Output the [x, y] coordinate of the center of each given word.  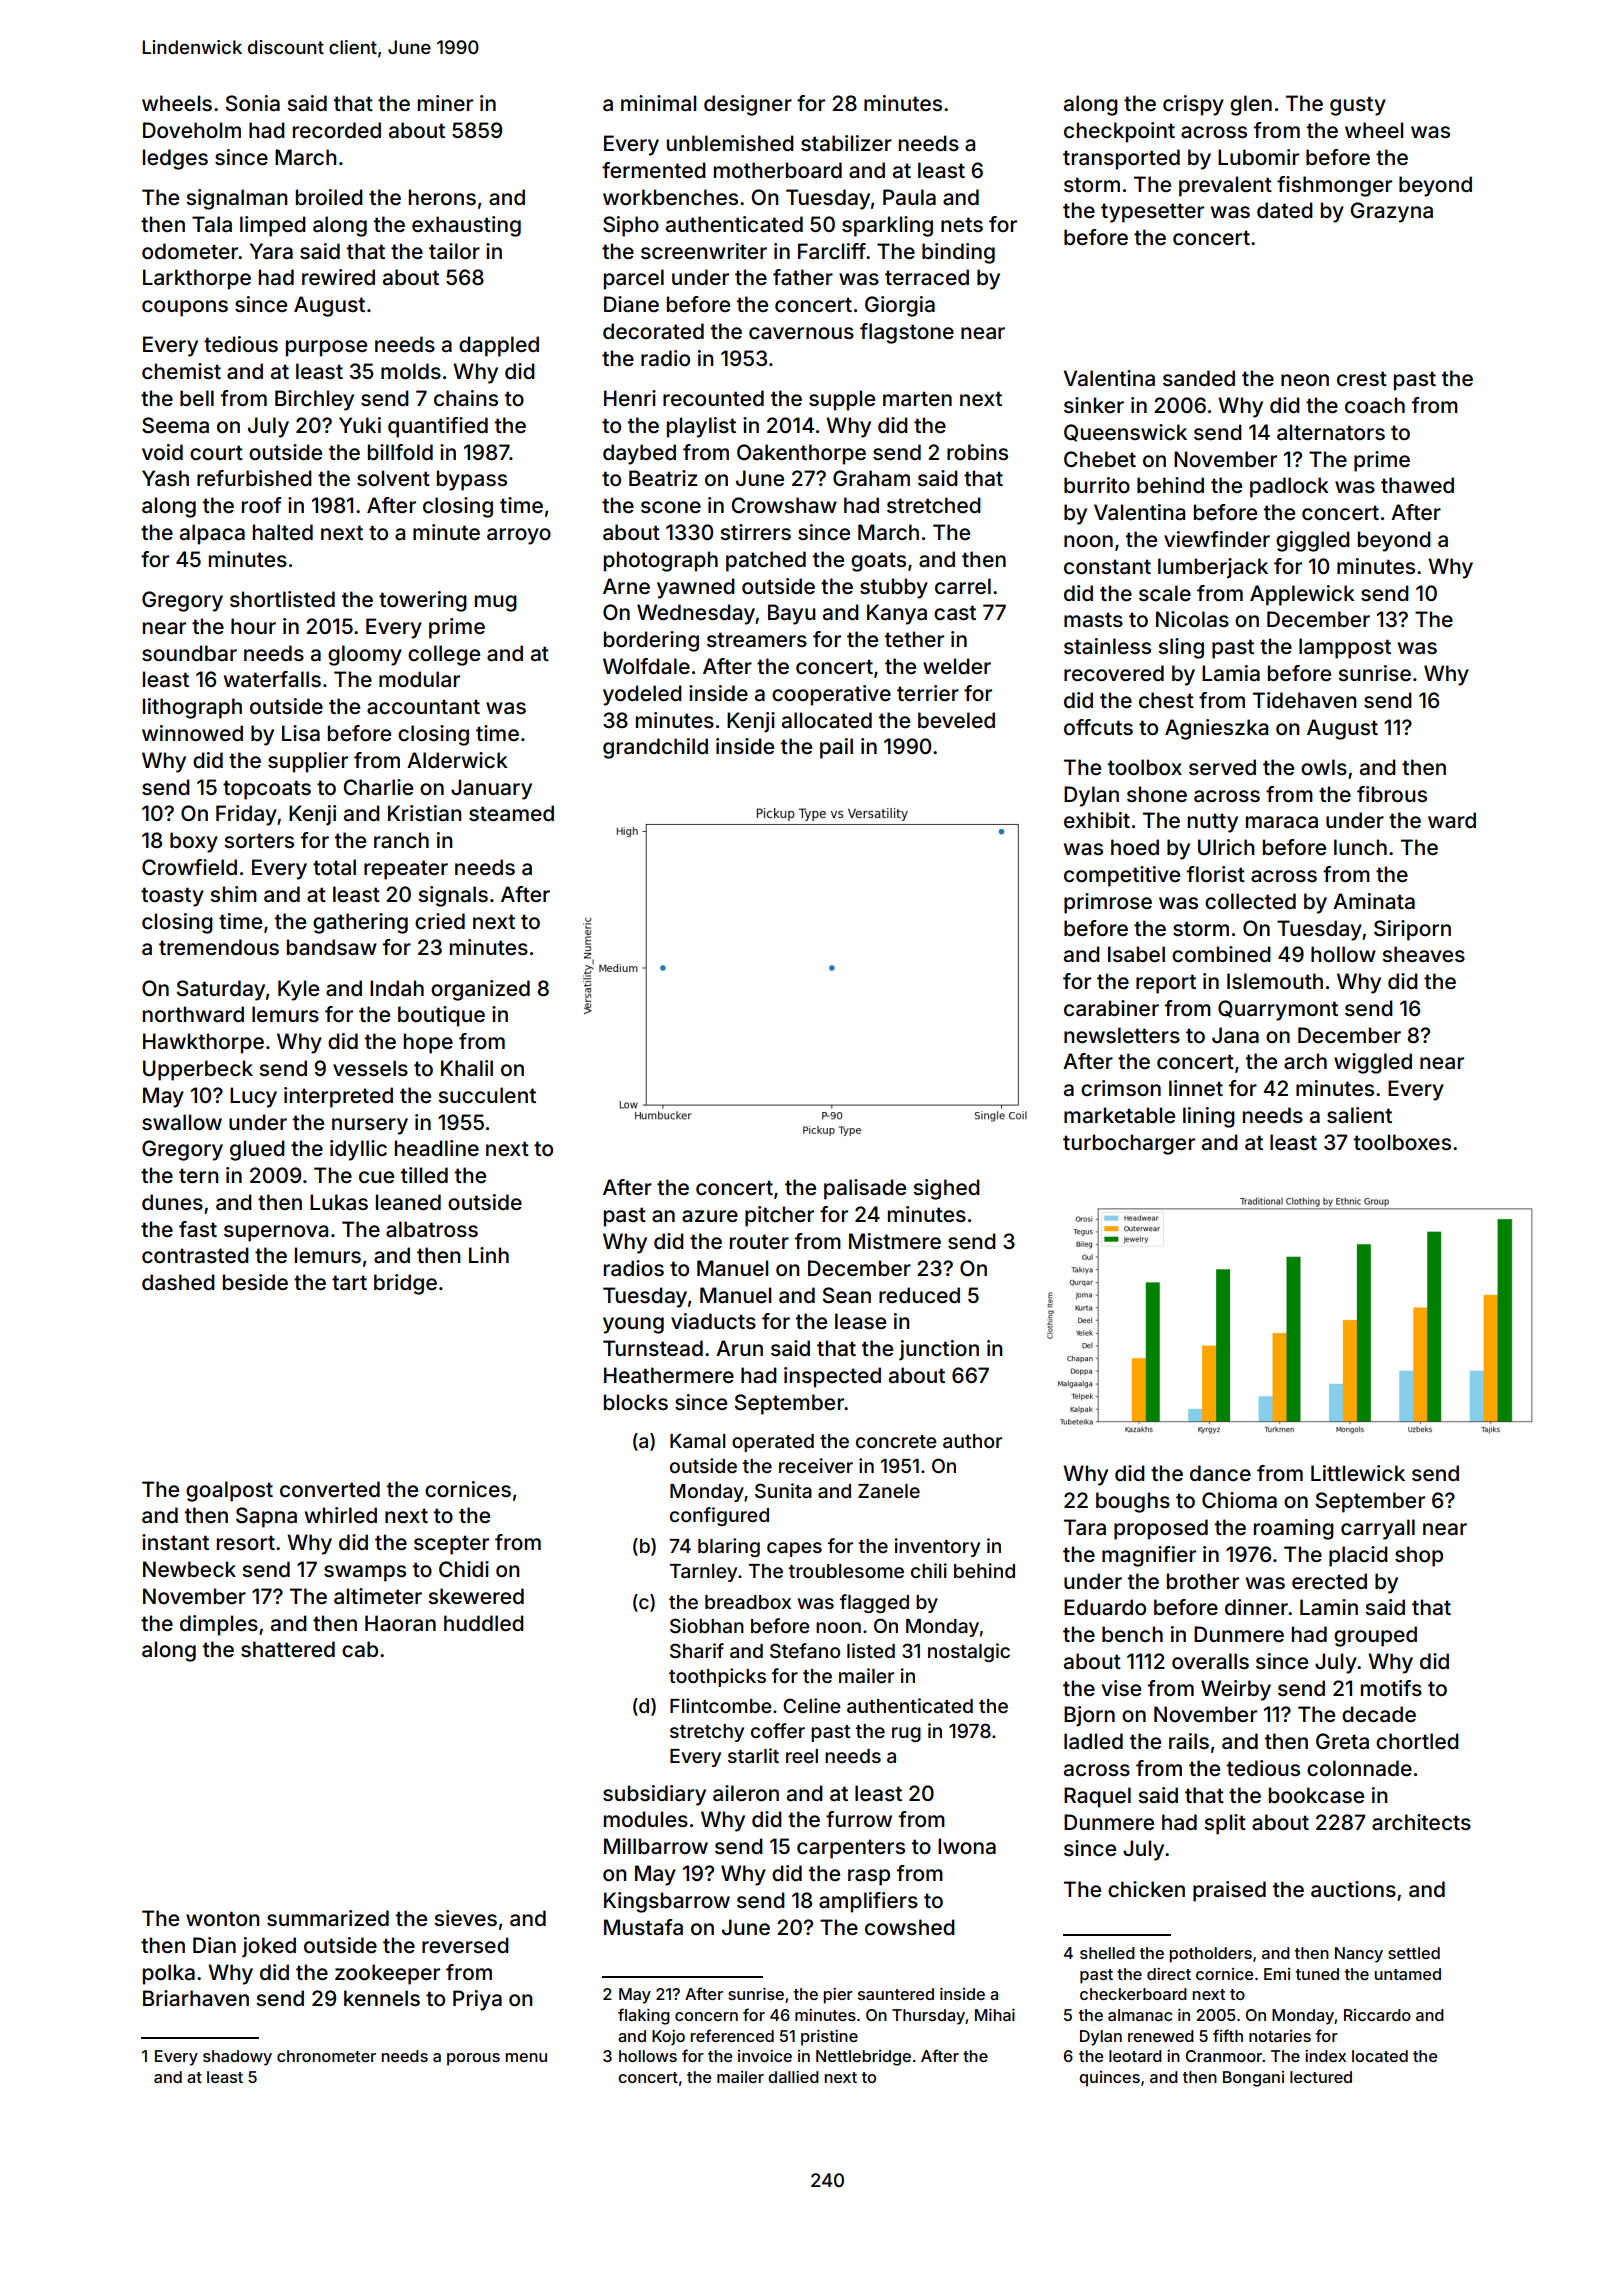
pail [836, 748]
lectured [1321, 2077]
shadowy [237, 2058]
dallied [793, 2077]
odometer [190, 251]
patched [766, 561]
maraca [1282, 822]
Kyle [298, 990]
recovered [1114, 673]
